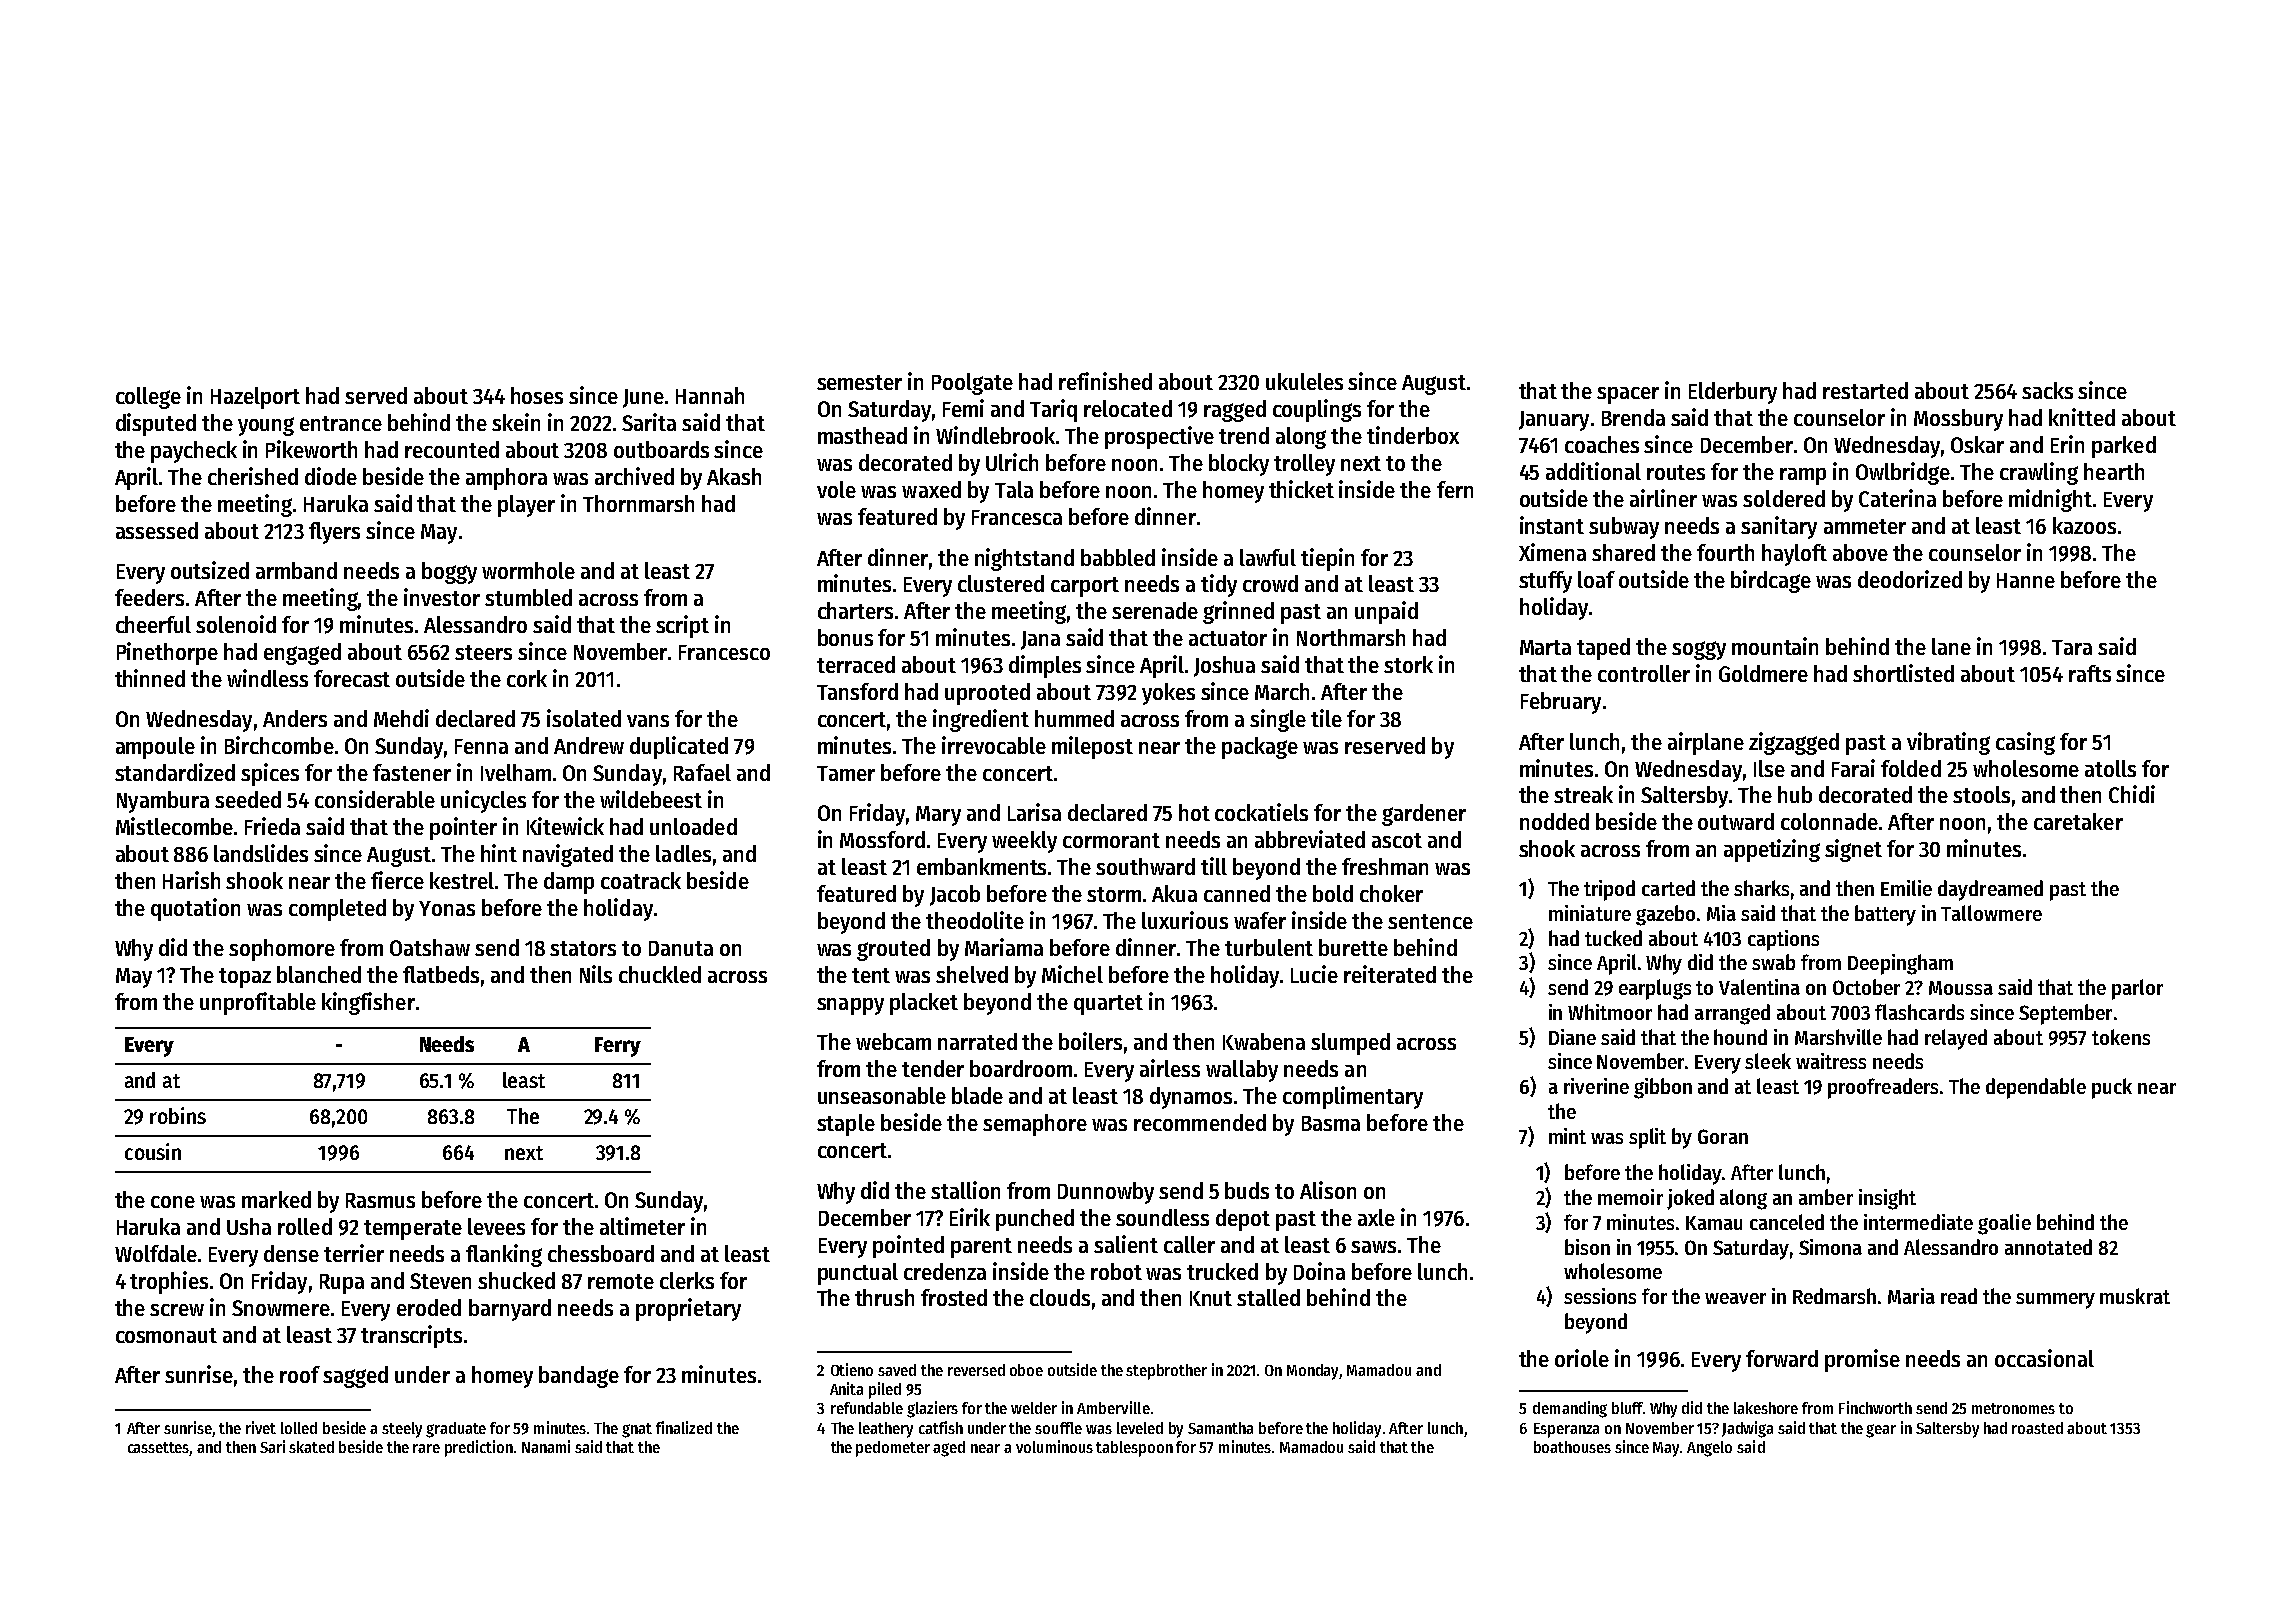  What do you see at coordinates (245, 978) in the document?
I see `topaz` at bounding box center [245, 978].
